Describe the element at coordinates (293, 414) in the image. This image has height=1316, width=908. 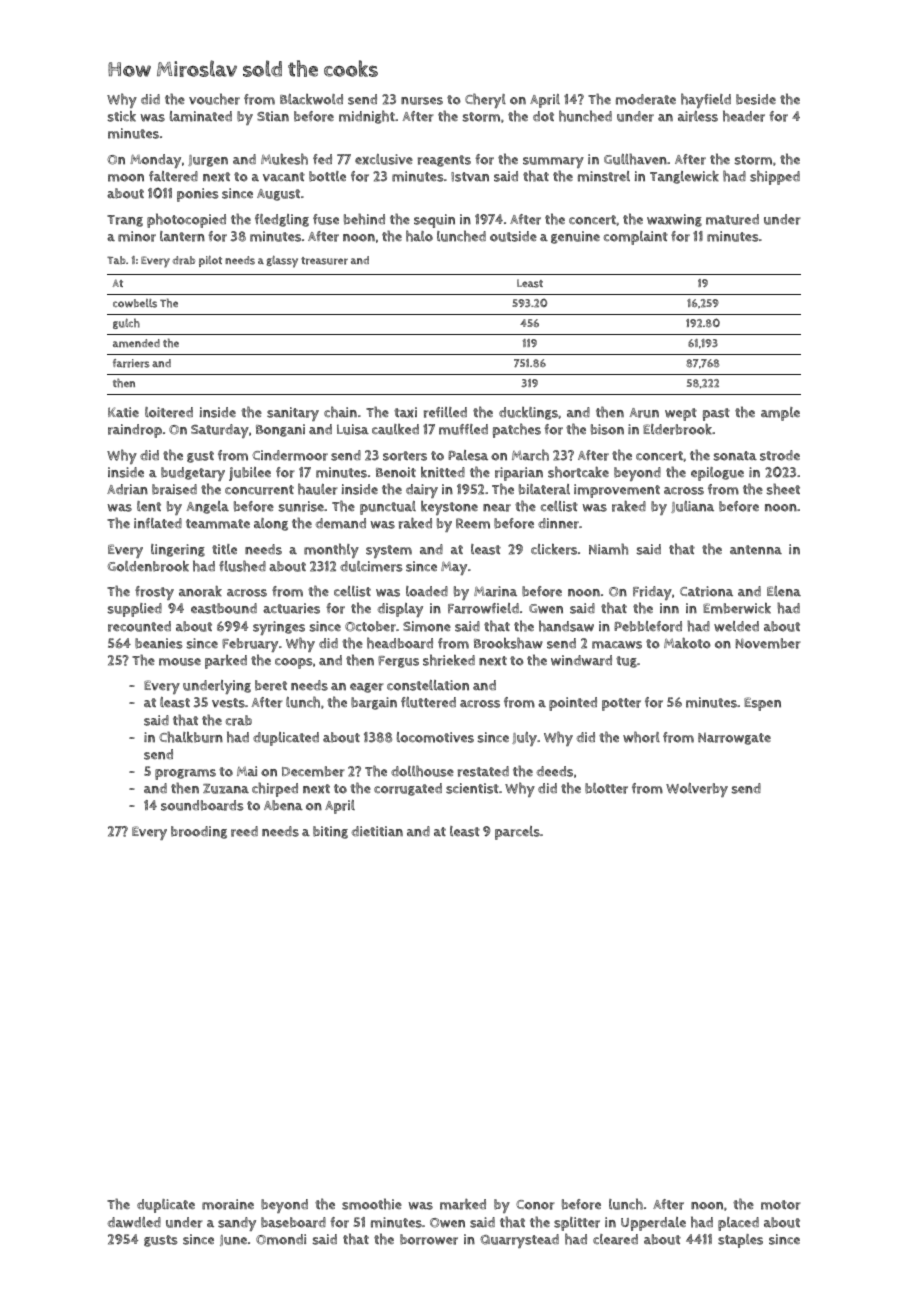
I see `sanitary` at that location.
